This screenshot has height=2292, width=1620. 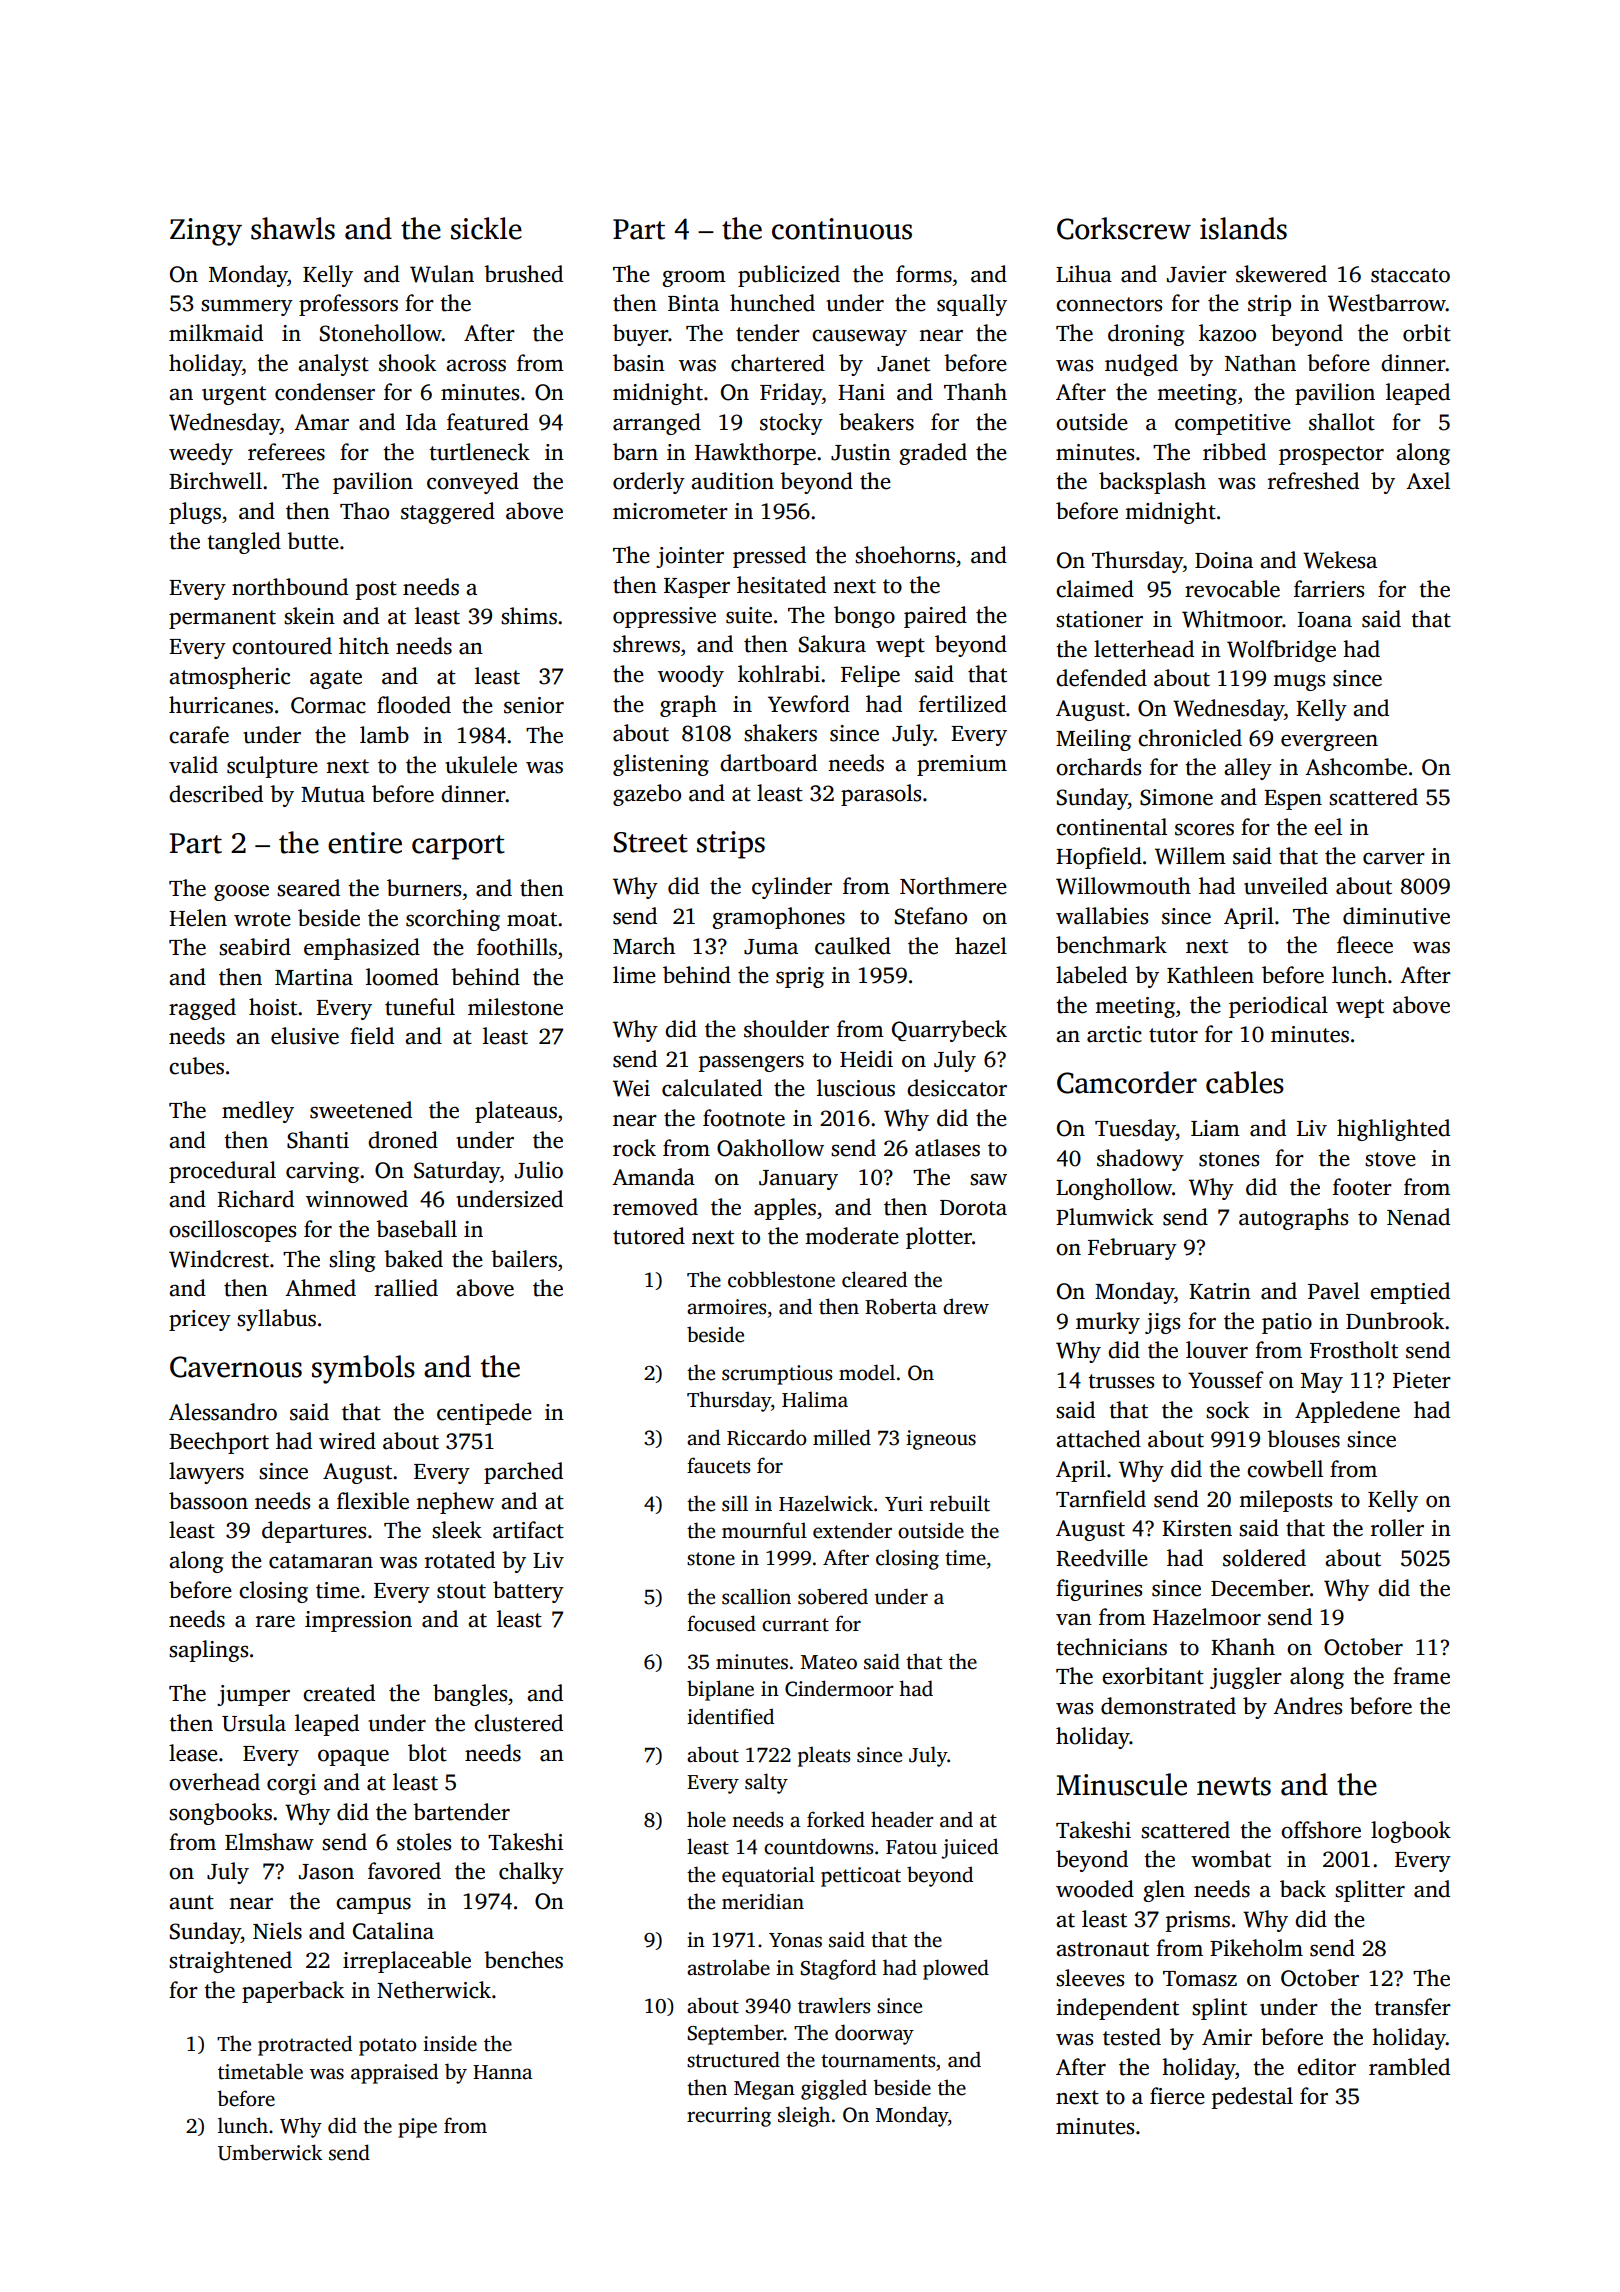 What do you see at coordinates (1232, 619) in the screenshot?
I see `Whitmoor` at bounding box center [1232, 619].
